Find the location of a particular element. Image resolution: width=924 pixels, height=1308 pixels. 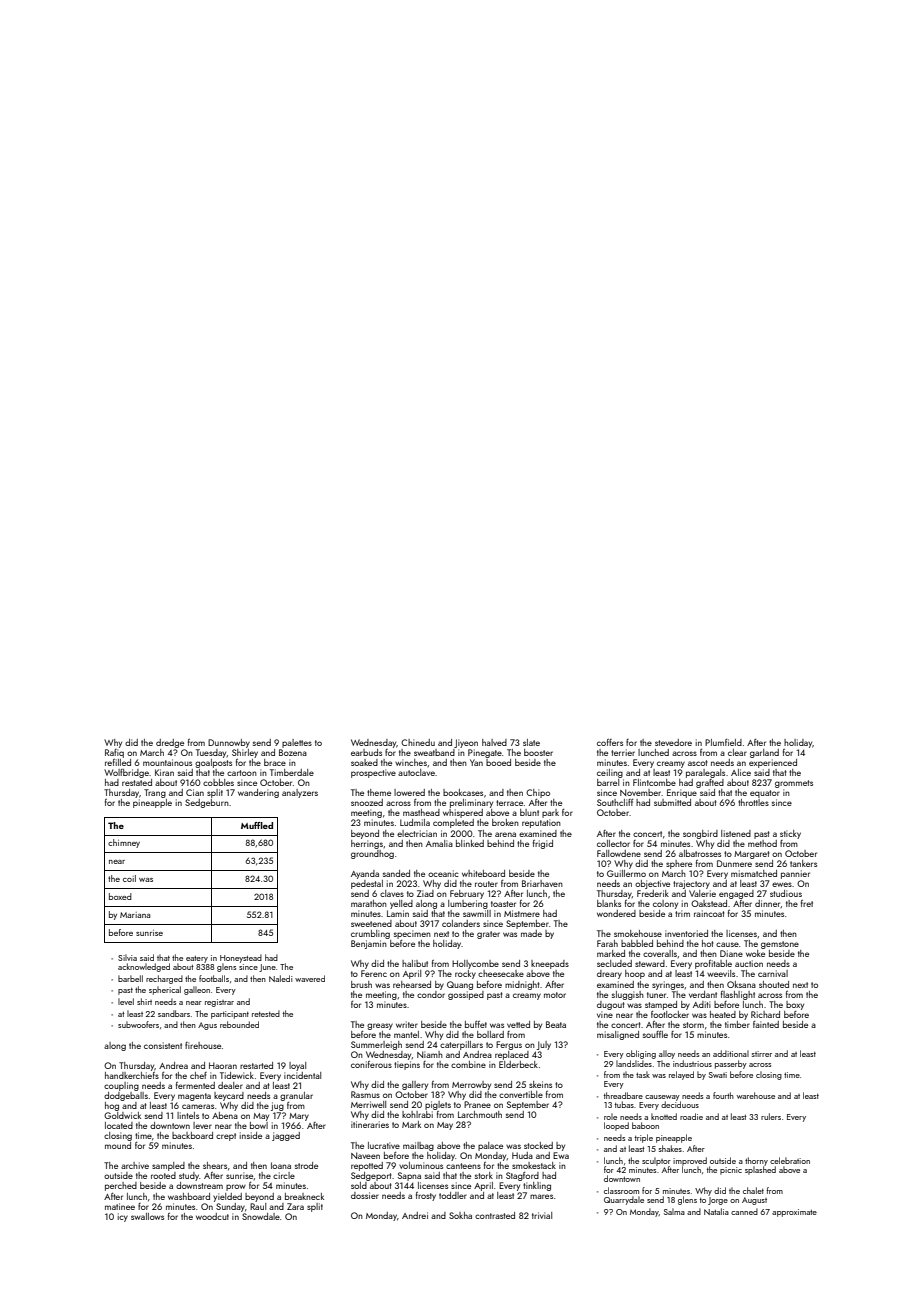

Chinedu is located at coordinates (418, 742).
